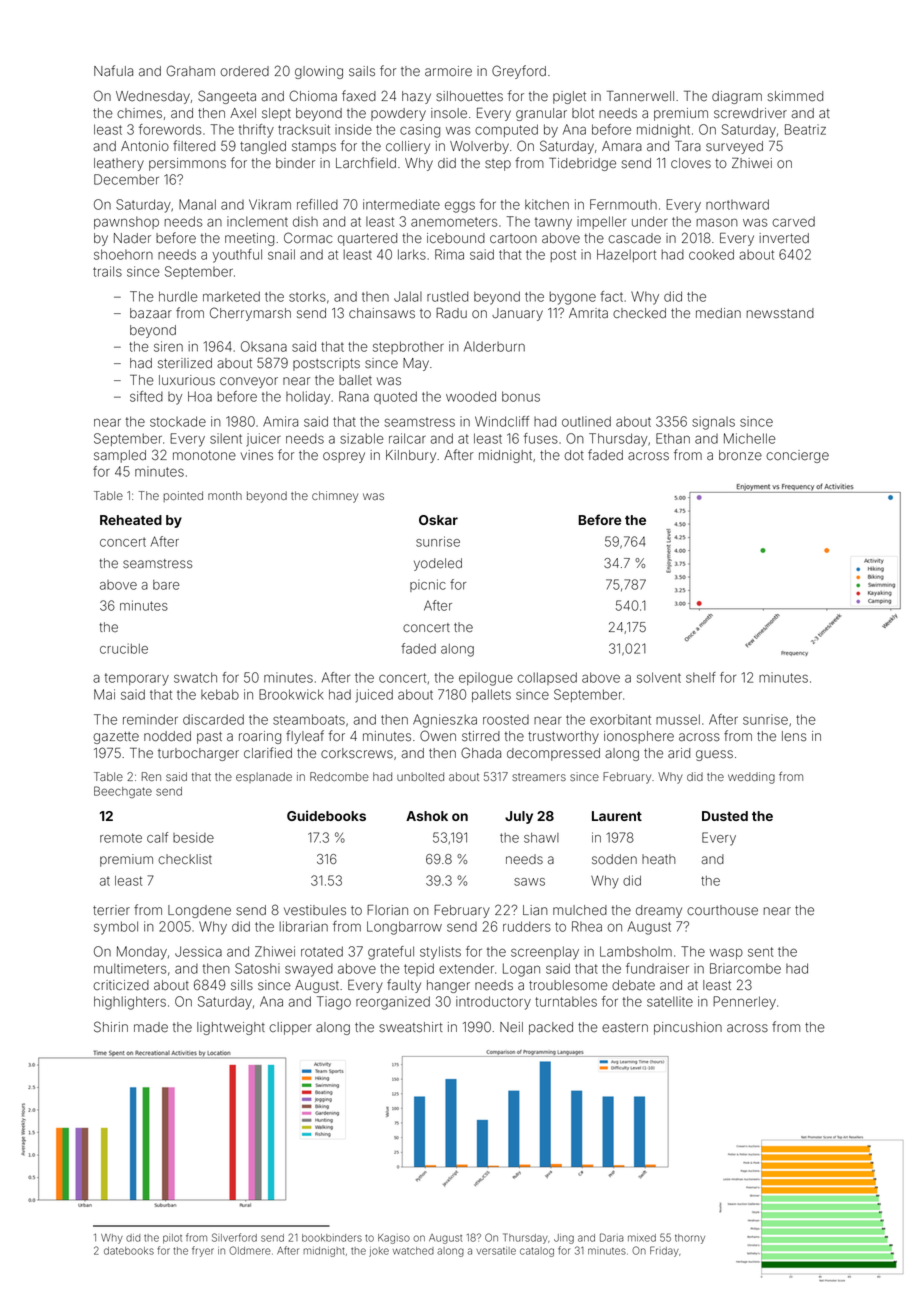 This document has height=1314, width=924. I want to click on Manal, so click(197, 204).
